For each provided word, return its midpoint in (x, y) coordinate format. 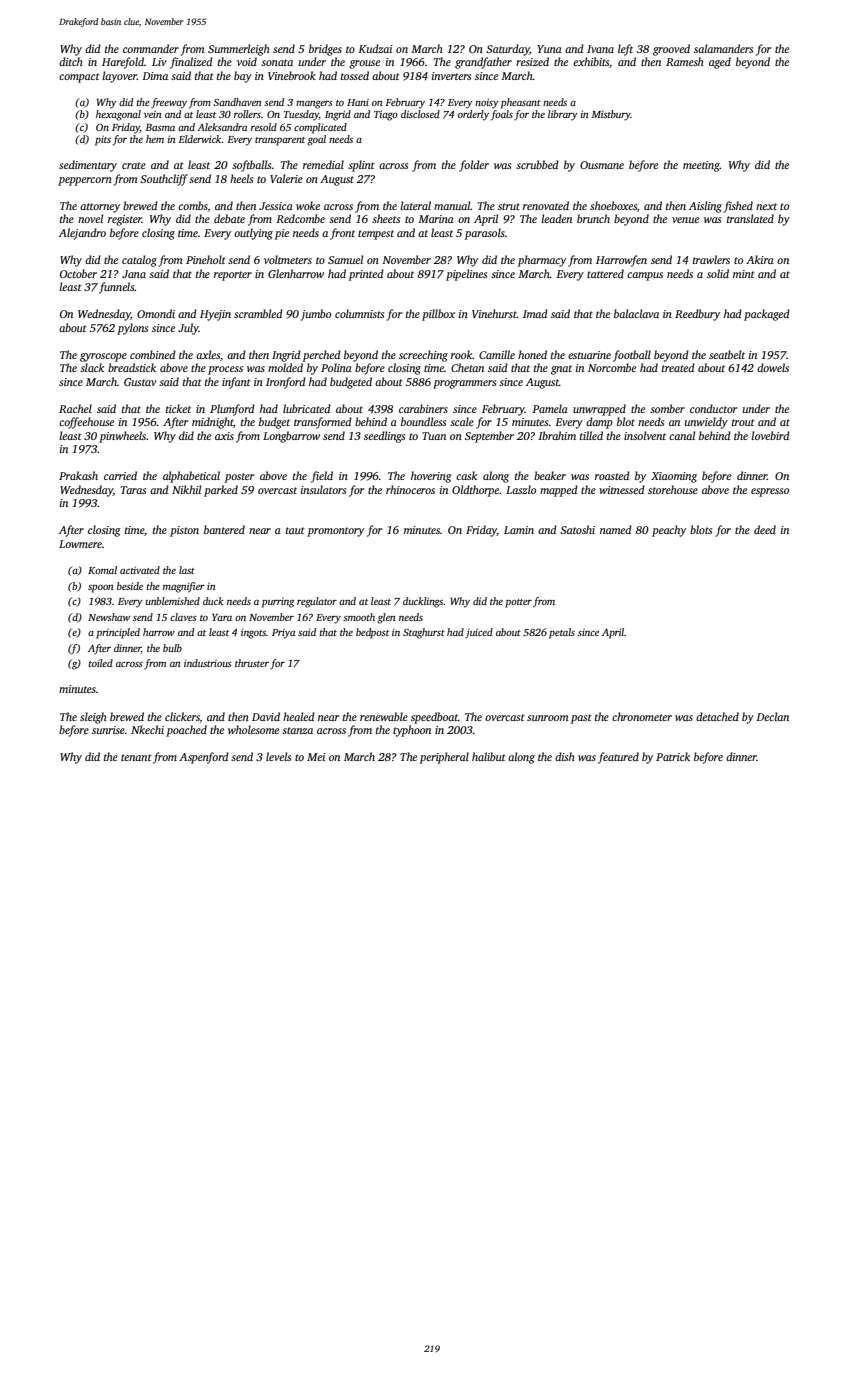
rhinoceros (410, 489)
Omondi (156, 313)
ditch (71, 61)
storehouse (673, 489)
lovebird (770, 435)
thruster (252, 663)
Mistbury (611, 115)
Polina (336, 367)
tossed (355, 75)
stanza (297, 730)
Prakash (78, 475)
